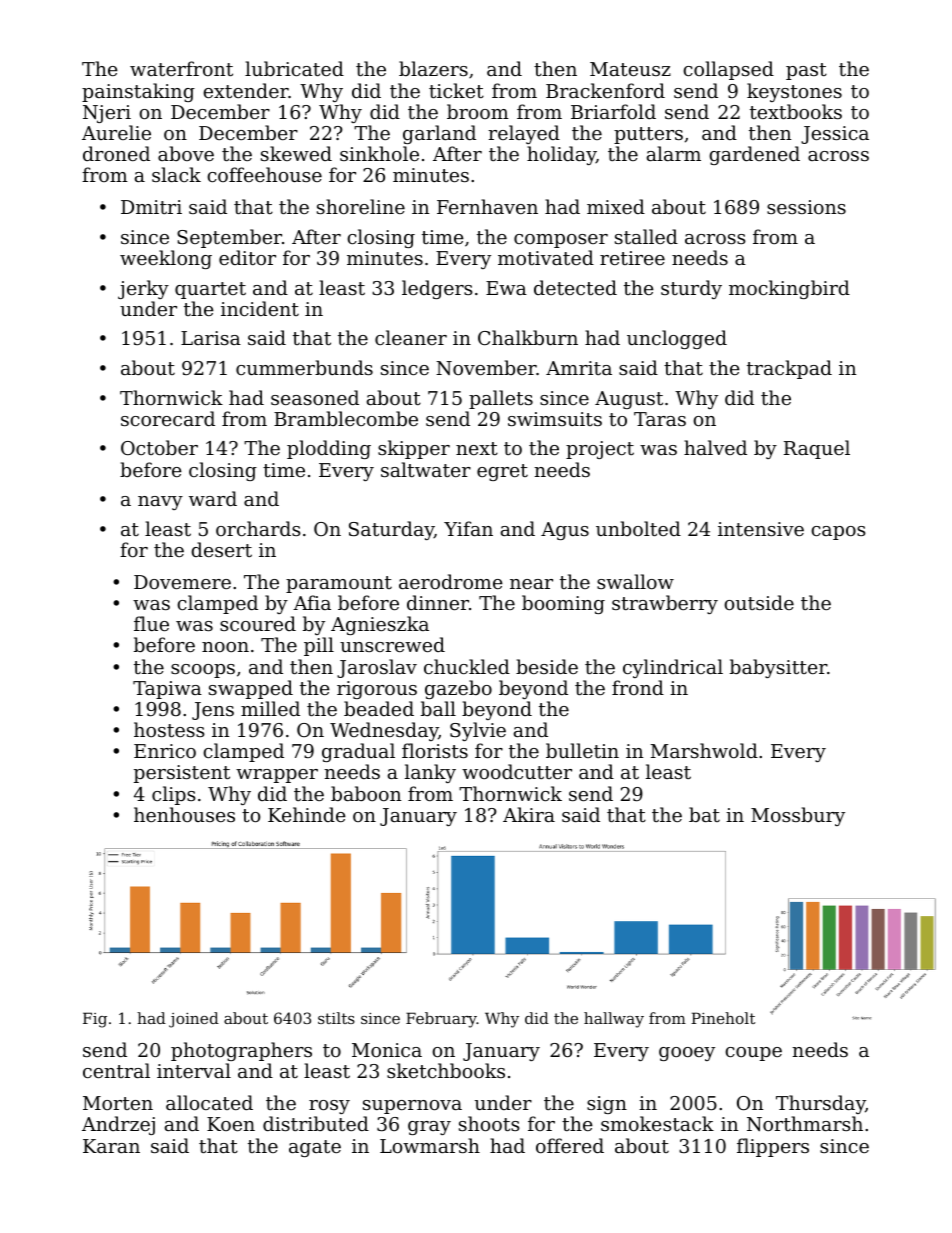 The height and width of the screenshot is (1233, 952). What do you see at coordinates (778, 668) in the screenshot?
I see `babysitter` at bounding box center [778, 668].
